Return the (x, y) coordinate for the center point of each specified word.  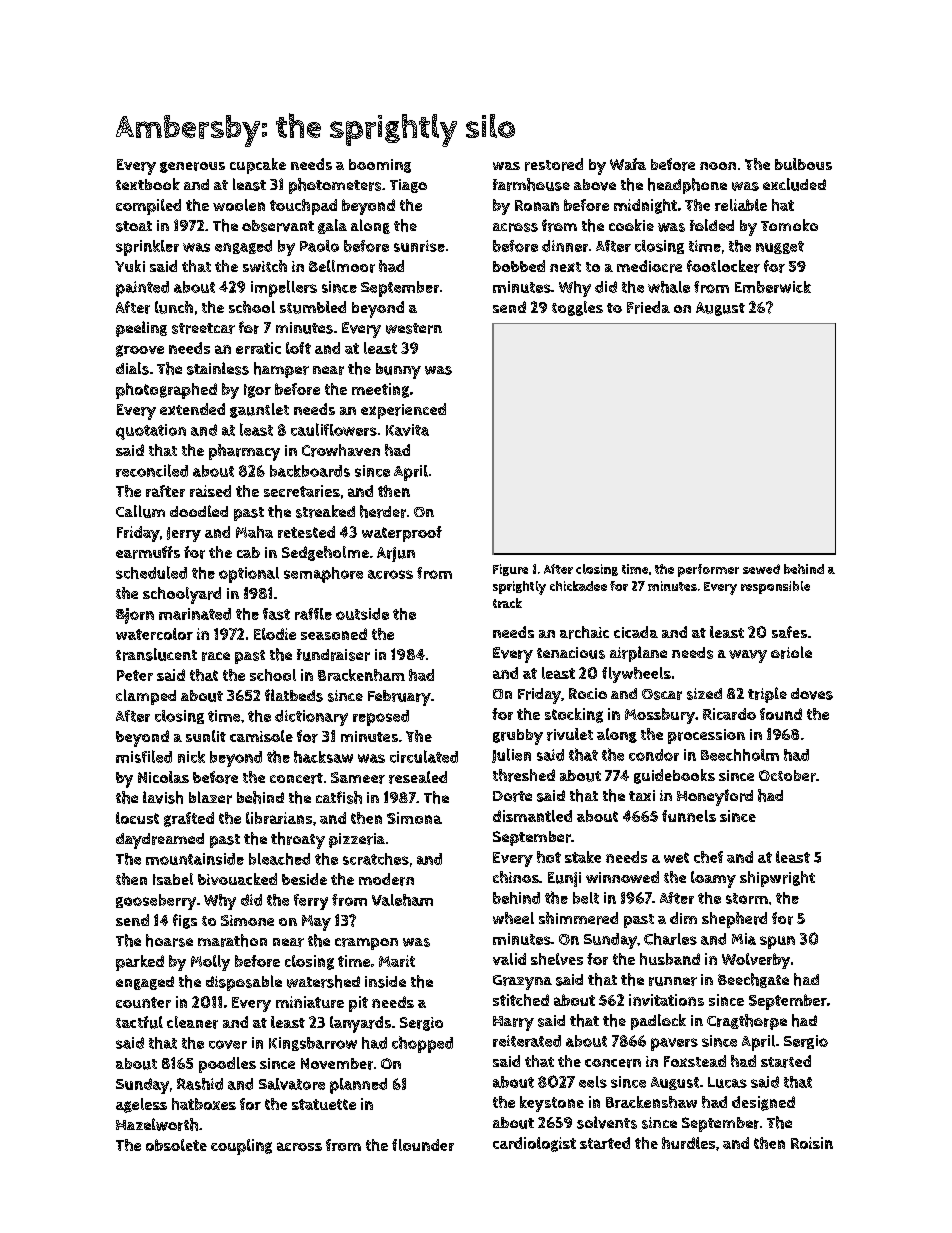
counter (143, 1002)
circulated (424, 756)
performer (708, 570)
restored (554, 164)
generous (192, 167)
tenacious (571, 653)
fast (276, 614)
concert (296, 778)
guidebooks (674, 776)
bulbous (803, 164)
